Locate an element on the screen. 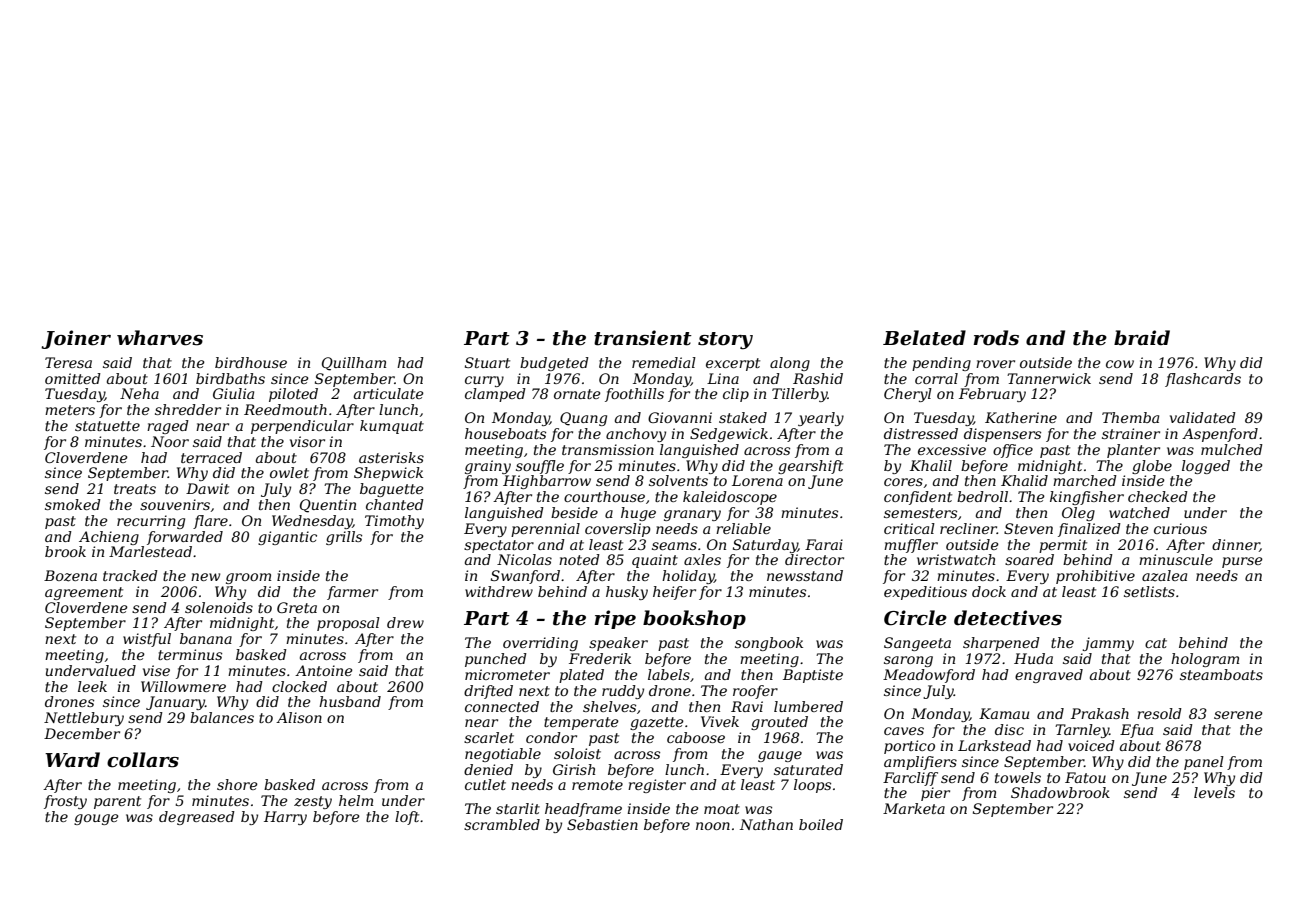  Quentin is located at coordinates (328, 506).
